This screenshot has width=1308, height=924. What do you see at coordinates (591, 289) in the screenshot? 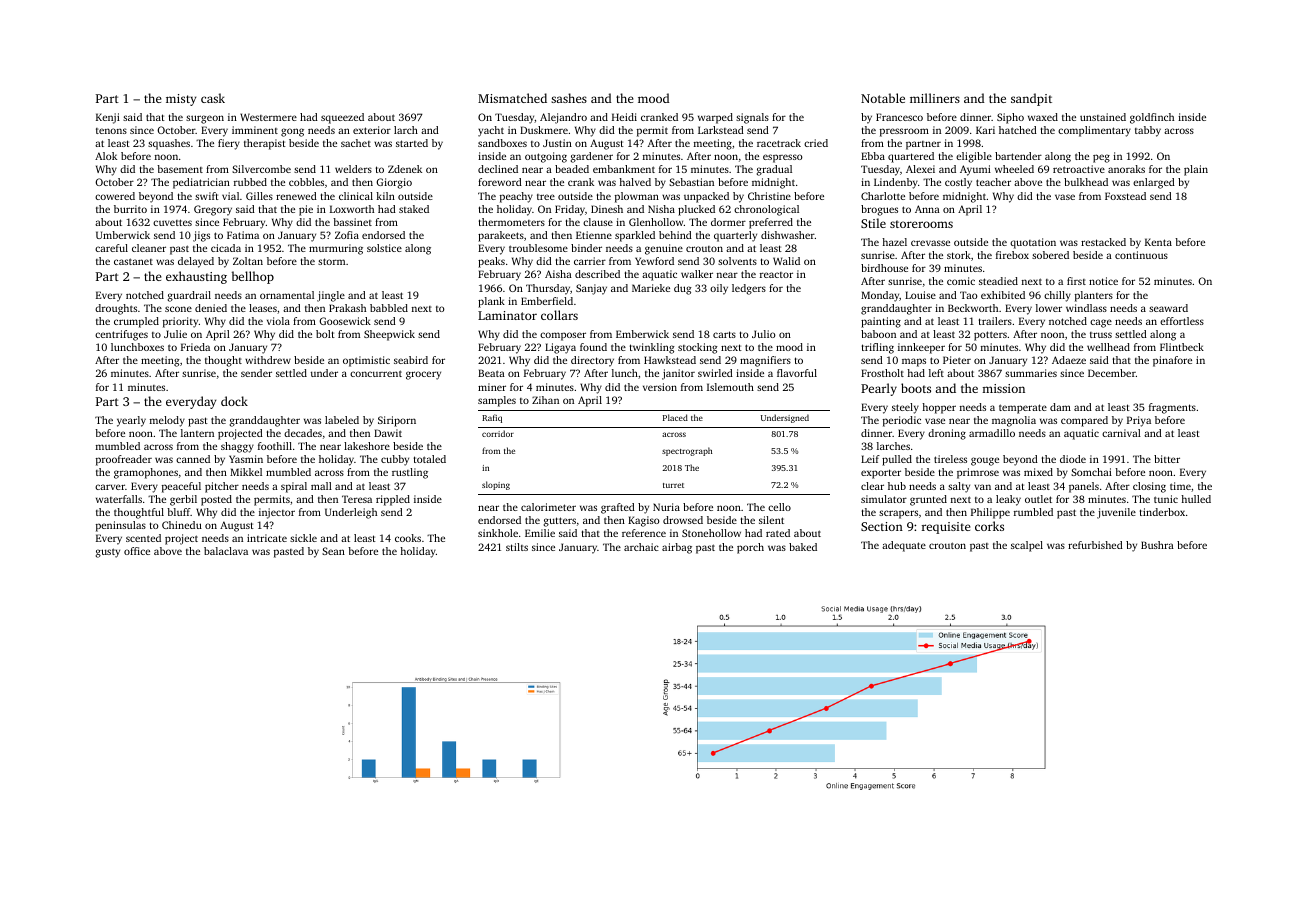
I see `Sanjay` at bounding box center [591, 289].
